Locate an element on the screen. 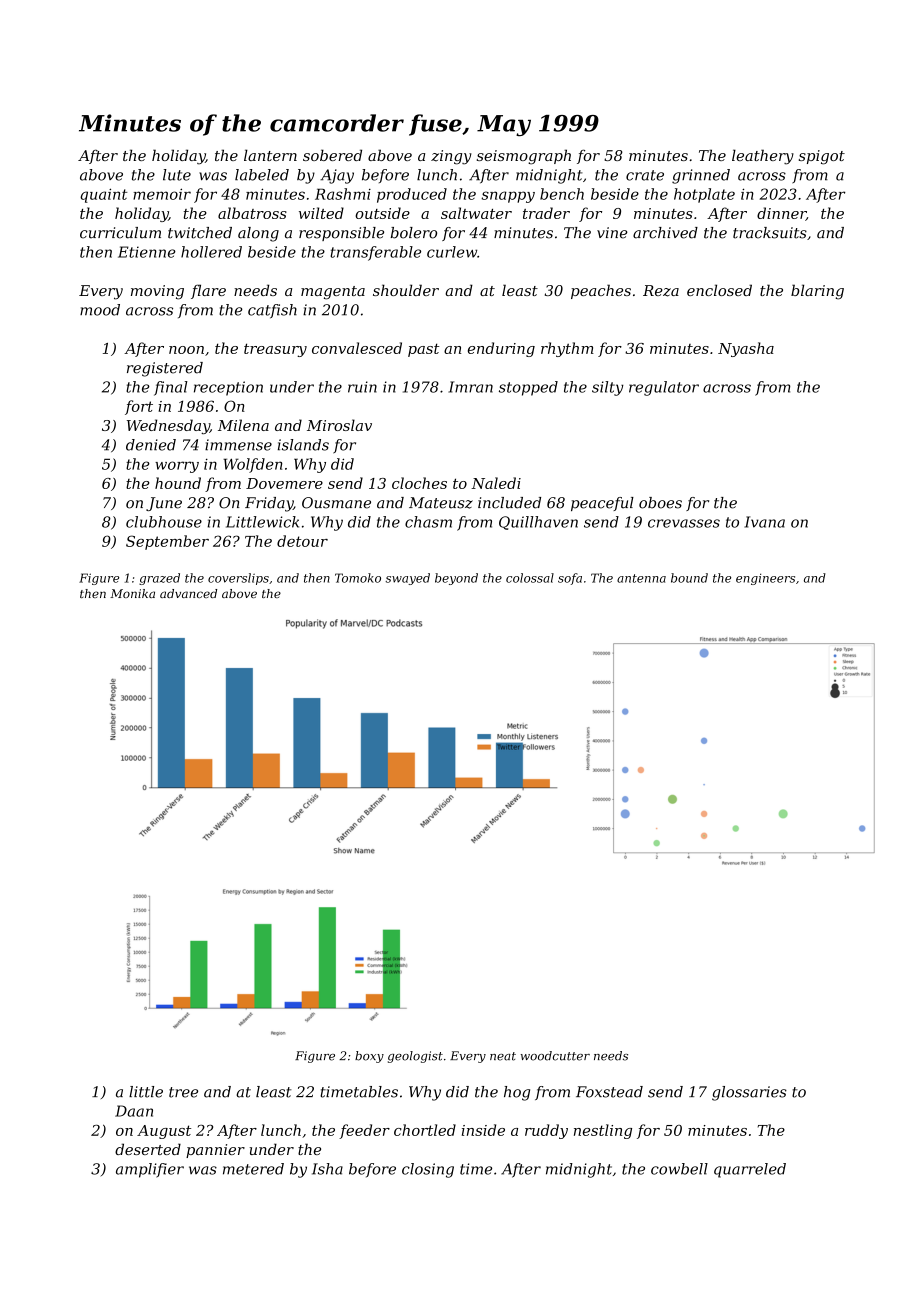 The image size is (924, 1314). geologist is located at coordinates (415, 1057).
